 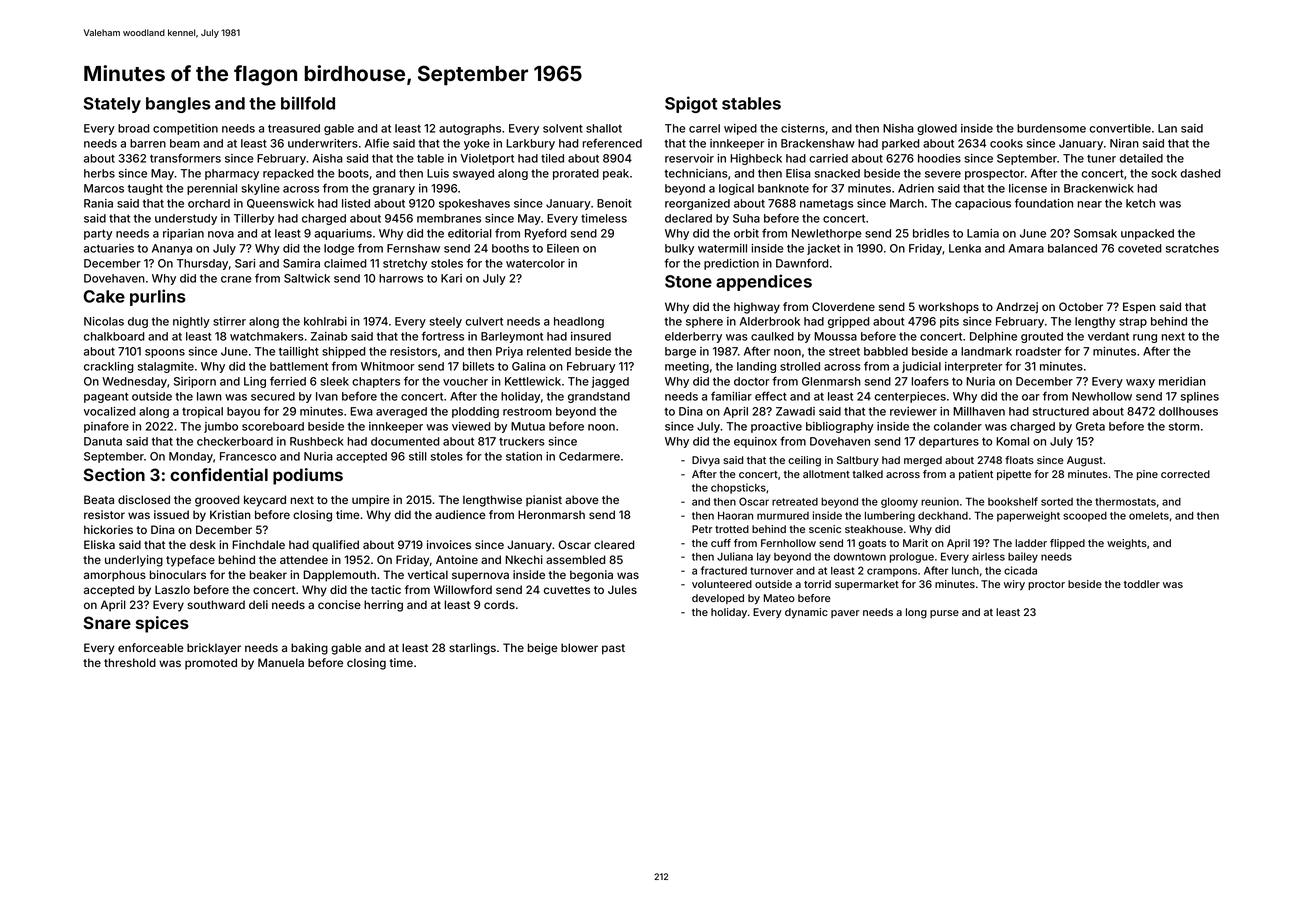 I want to click on competition, so click(x=185, y=129).
